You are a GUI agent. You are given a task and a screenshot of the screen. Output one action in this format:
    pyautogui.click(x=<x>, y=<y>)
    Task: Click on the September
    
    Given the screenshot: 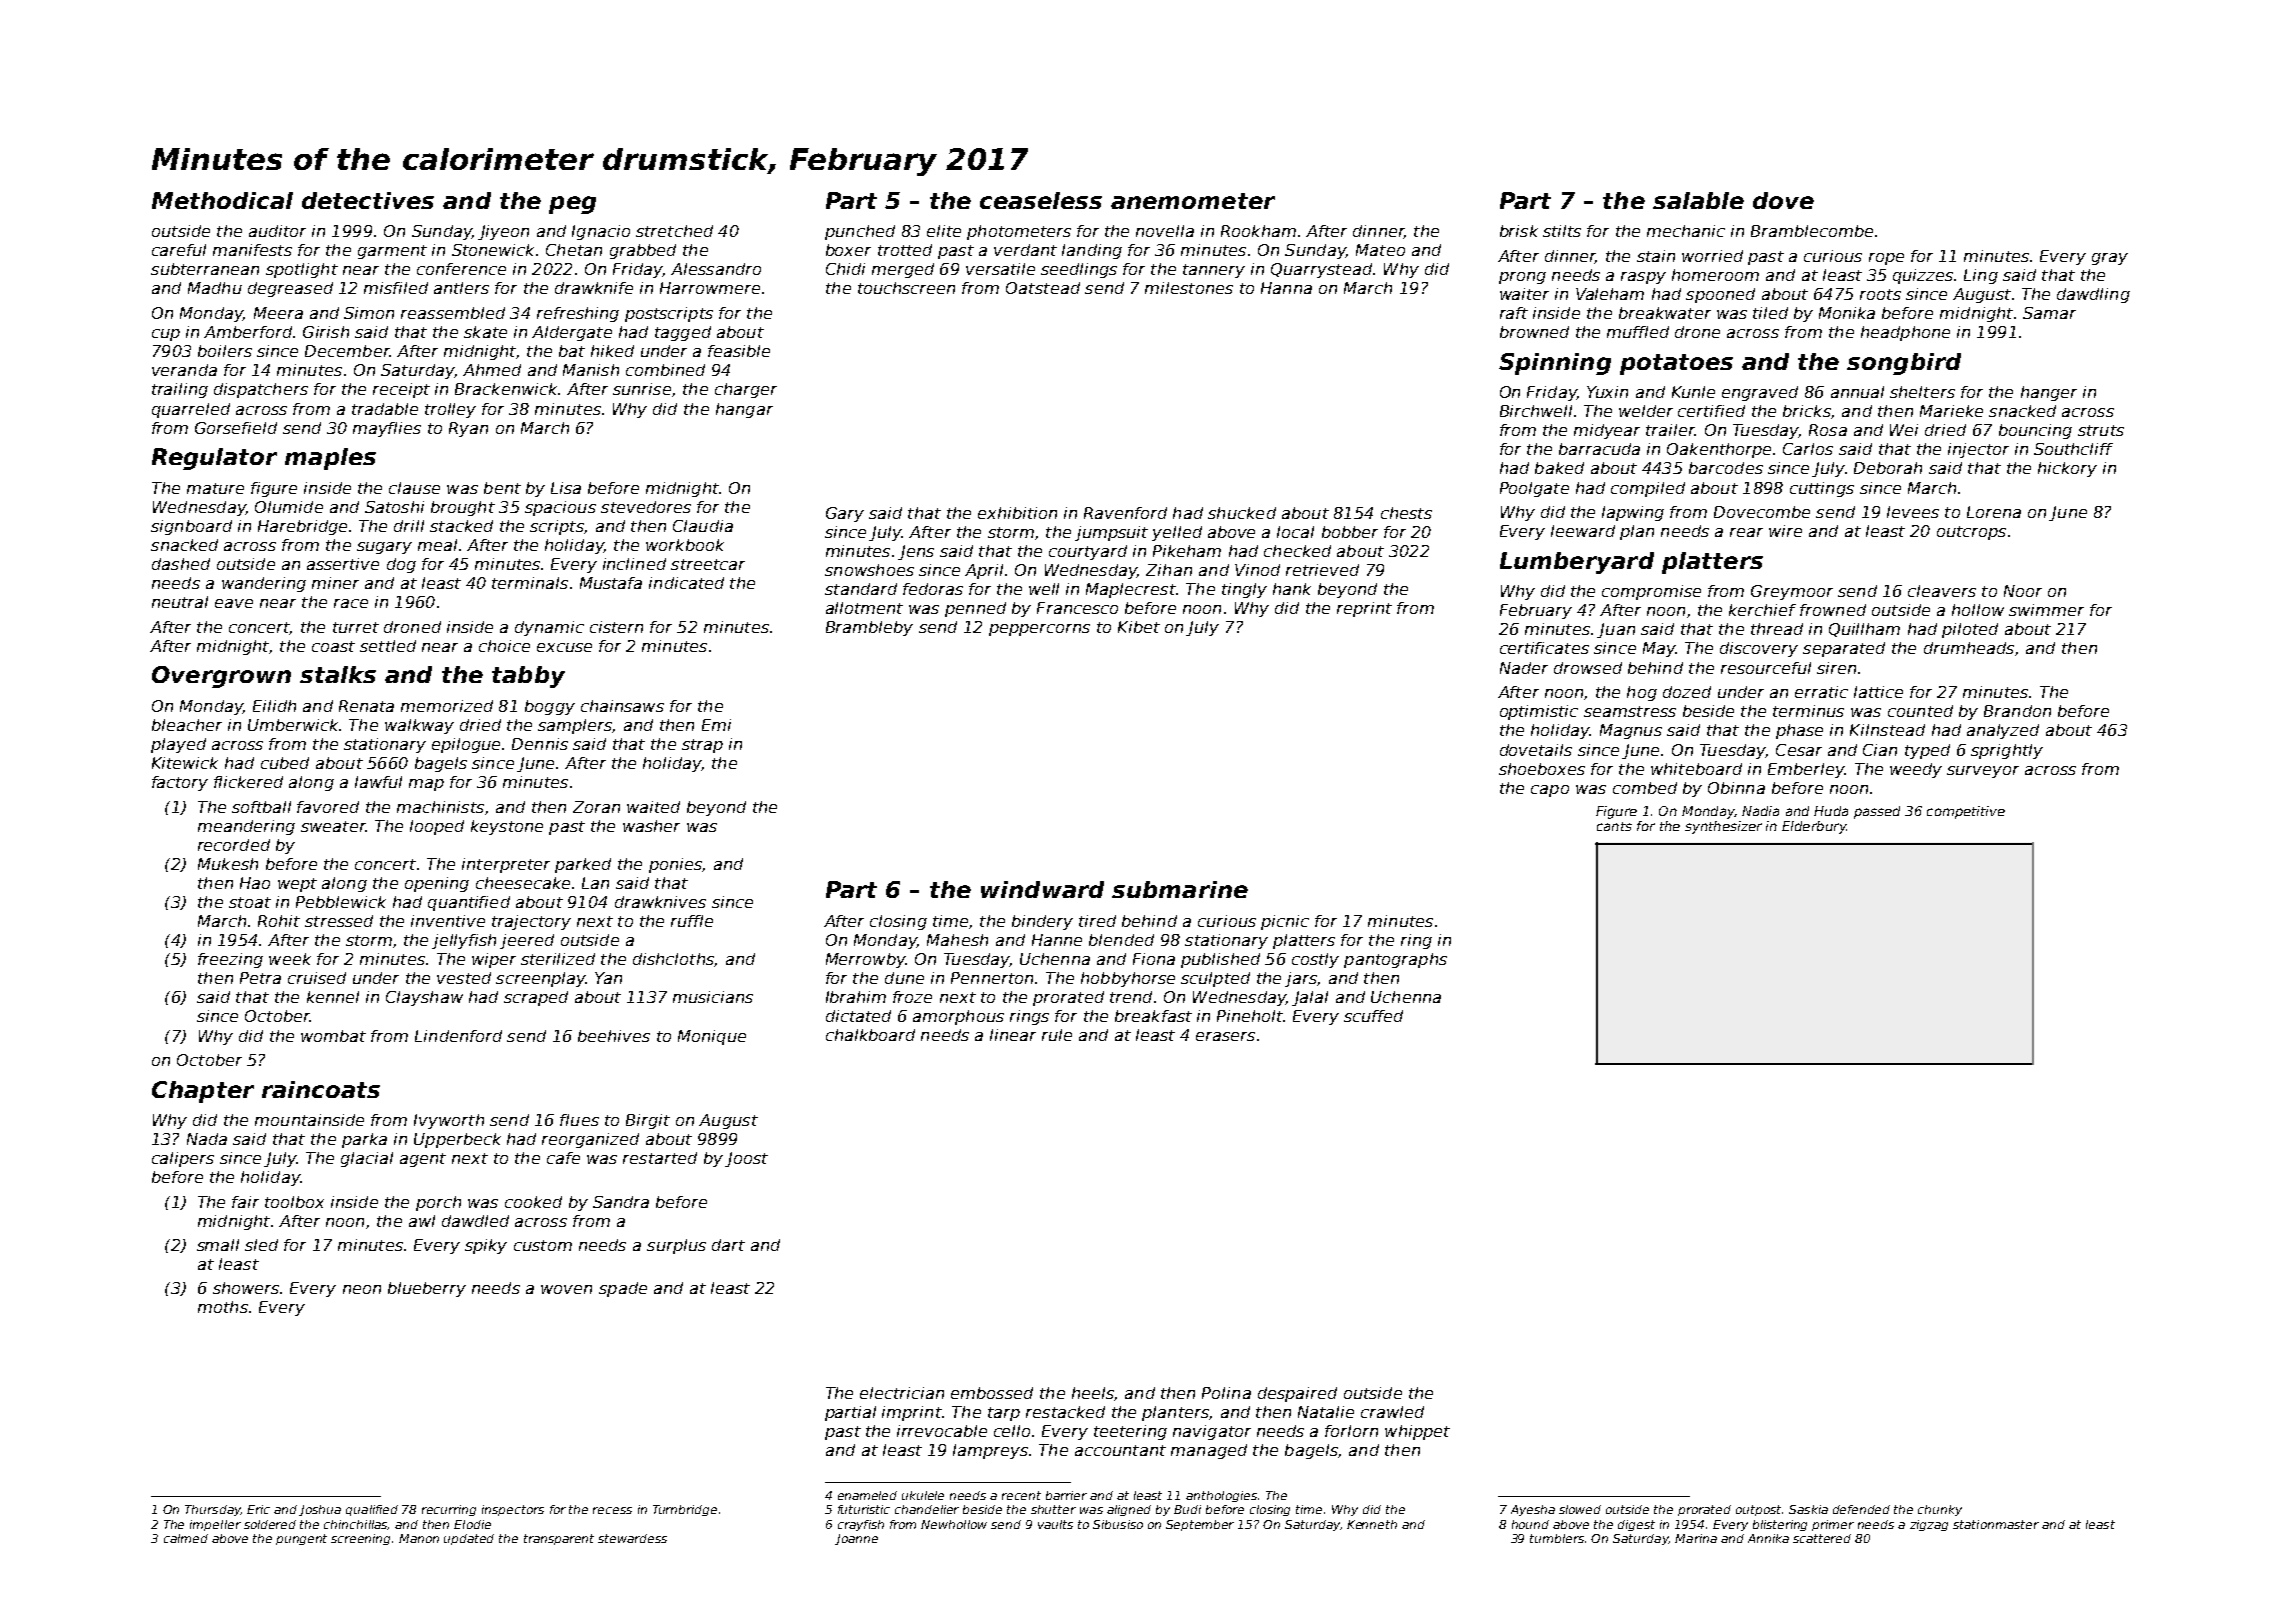 What is the action you would take?
    pyautogui.click(x=1200, y=1525)
